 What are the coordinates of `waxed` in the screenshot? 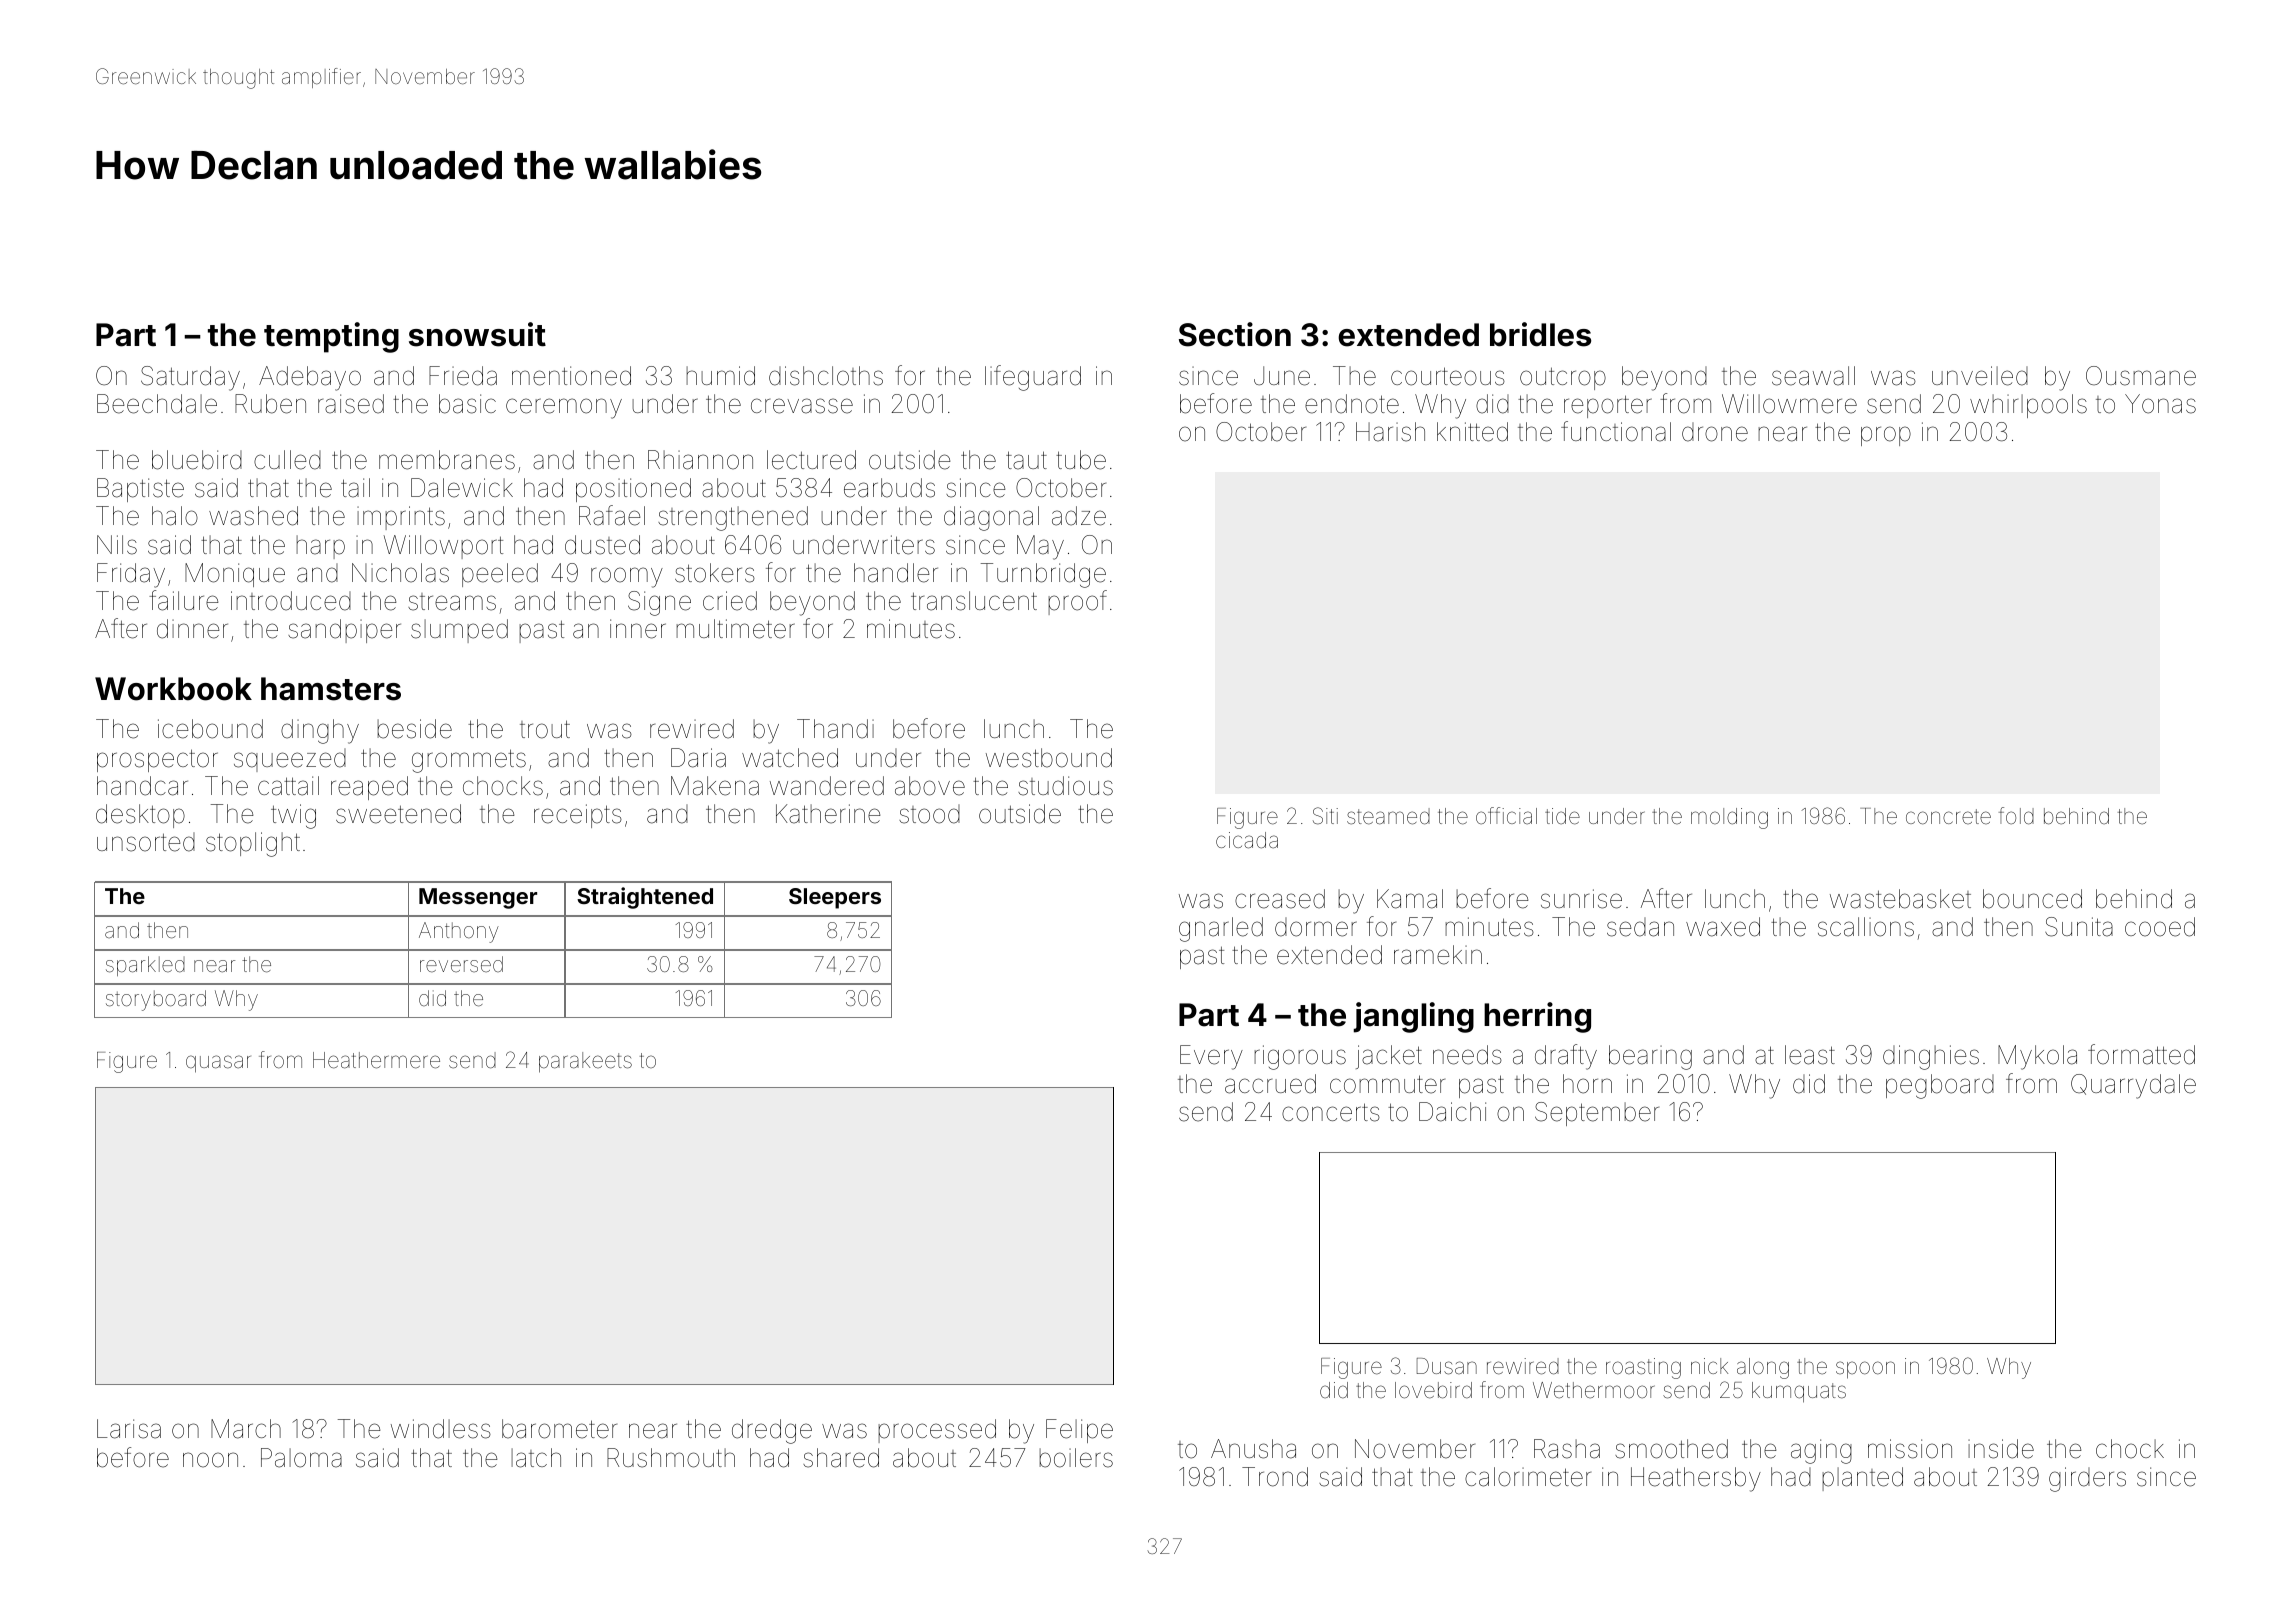 It's located at (1723, 927).
